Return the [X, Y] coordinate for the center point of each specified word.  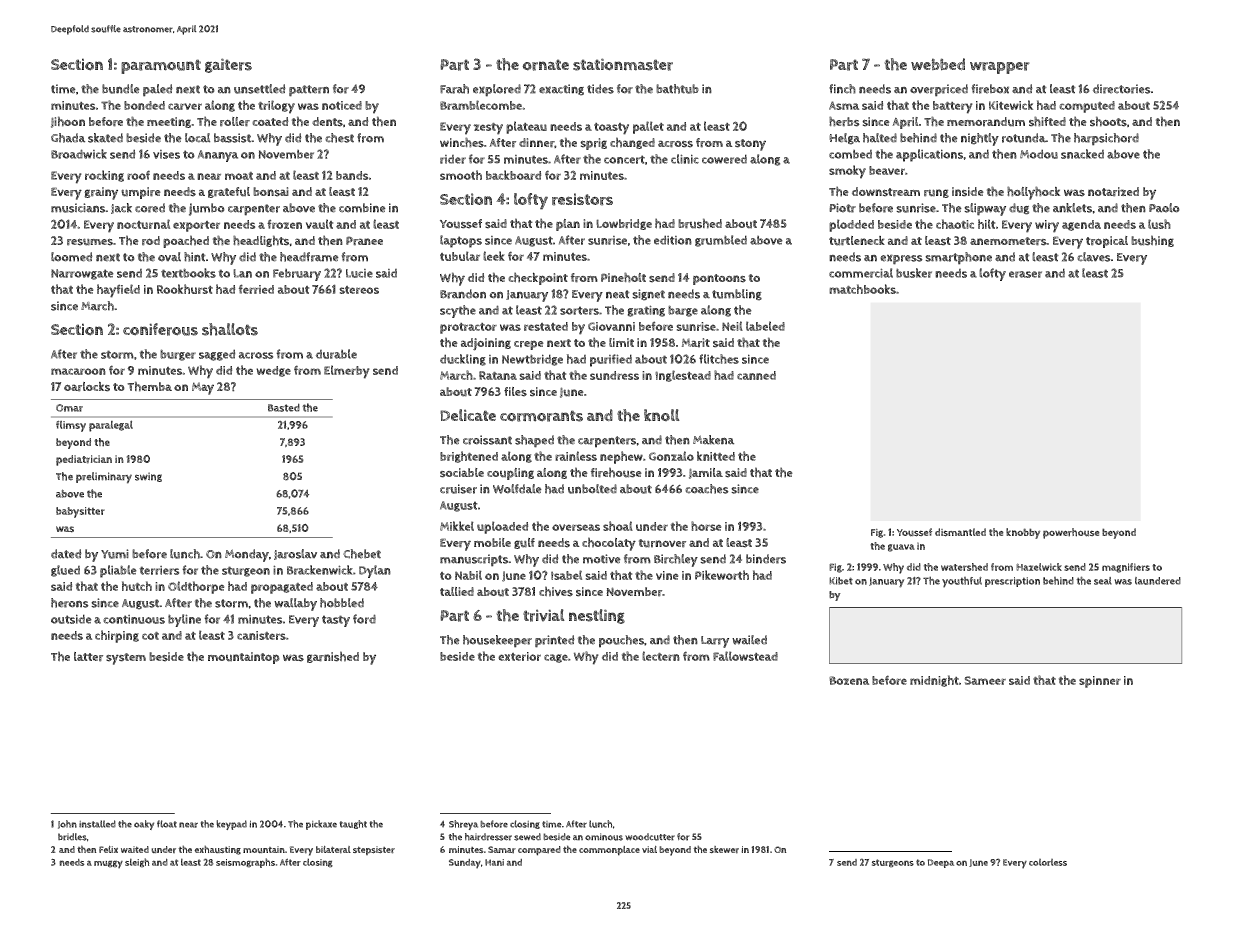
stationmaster [623, 64]
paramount [161, 66]
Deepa [941, 863]
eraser [1025, 274]
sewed [527, 837]
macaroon [78, 371]
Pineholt [623, 277]
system [126, 659]
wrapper [1000, 68]
